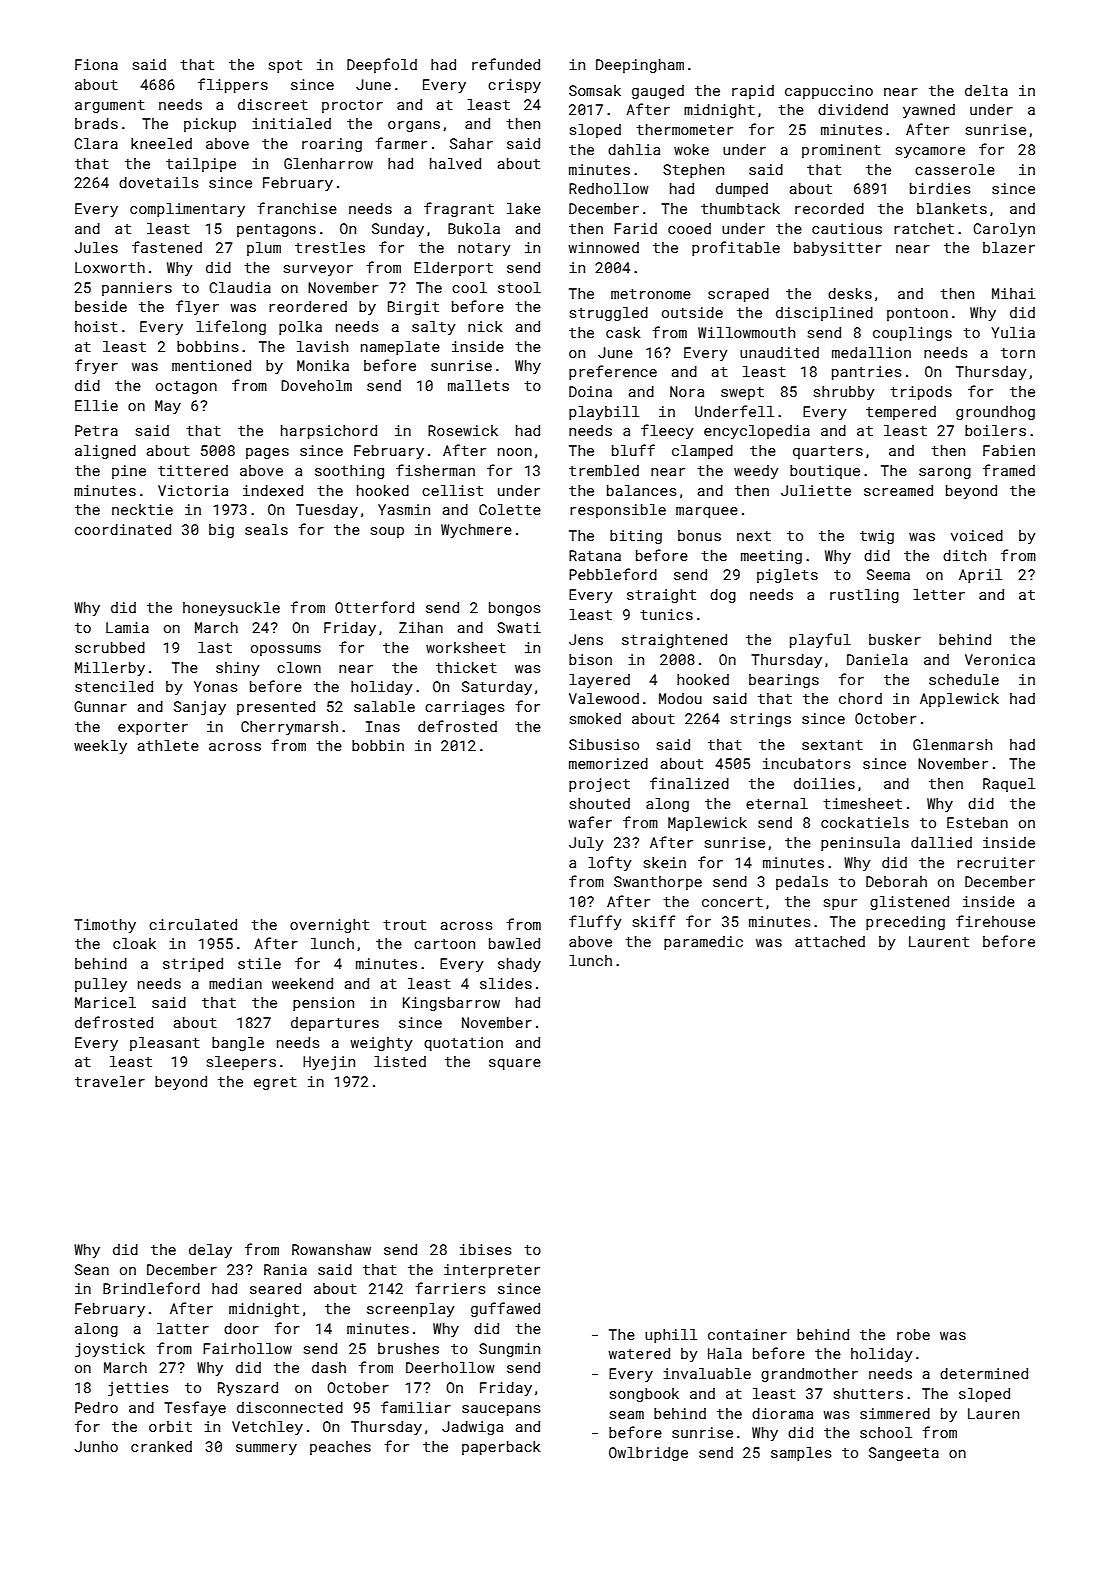 The width and height of the image is (1110, 1570). What do you see at coordinates (501, 1448) in the image?
I see `paperback` at bounding box center [501, 1448].
